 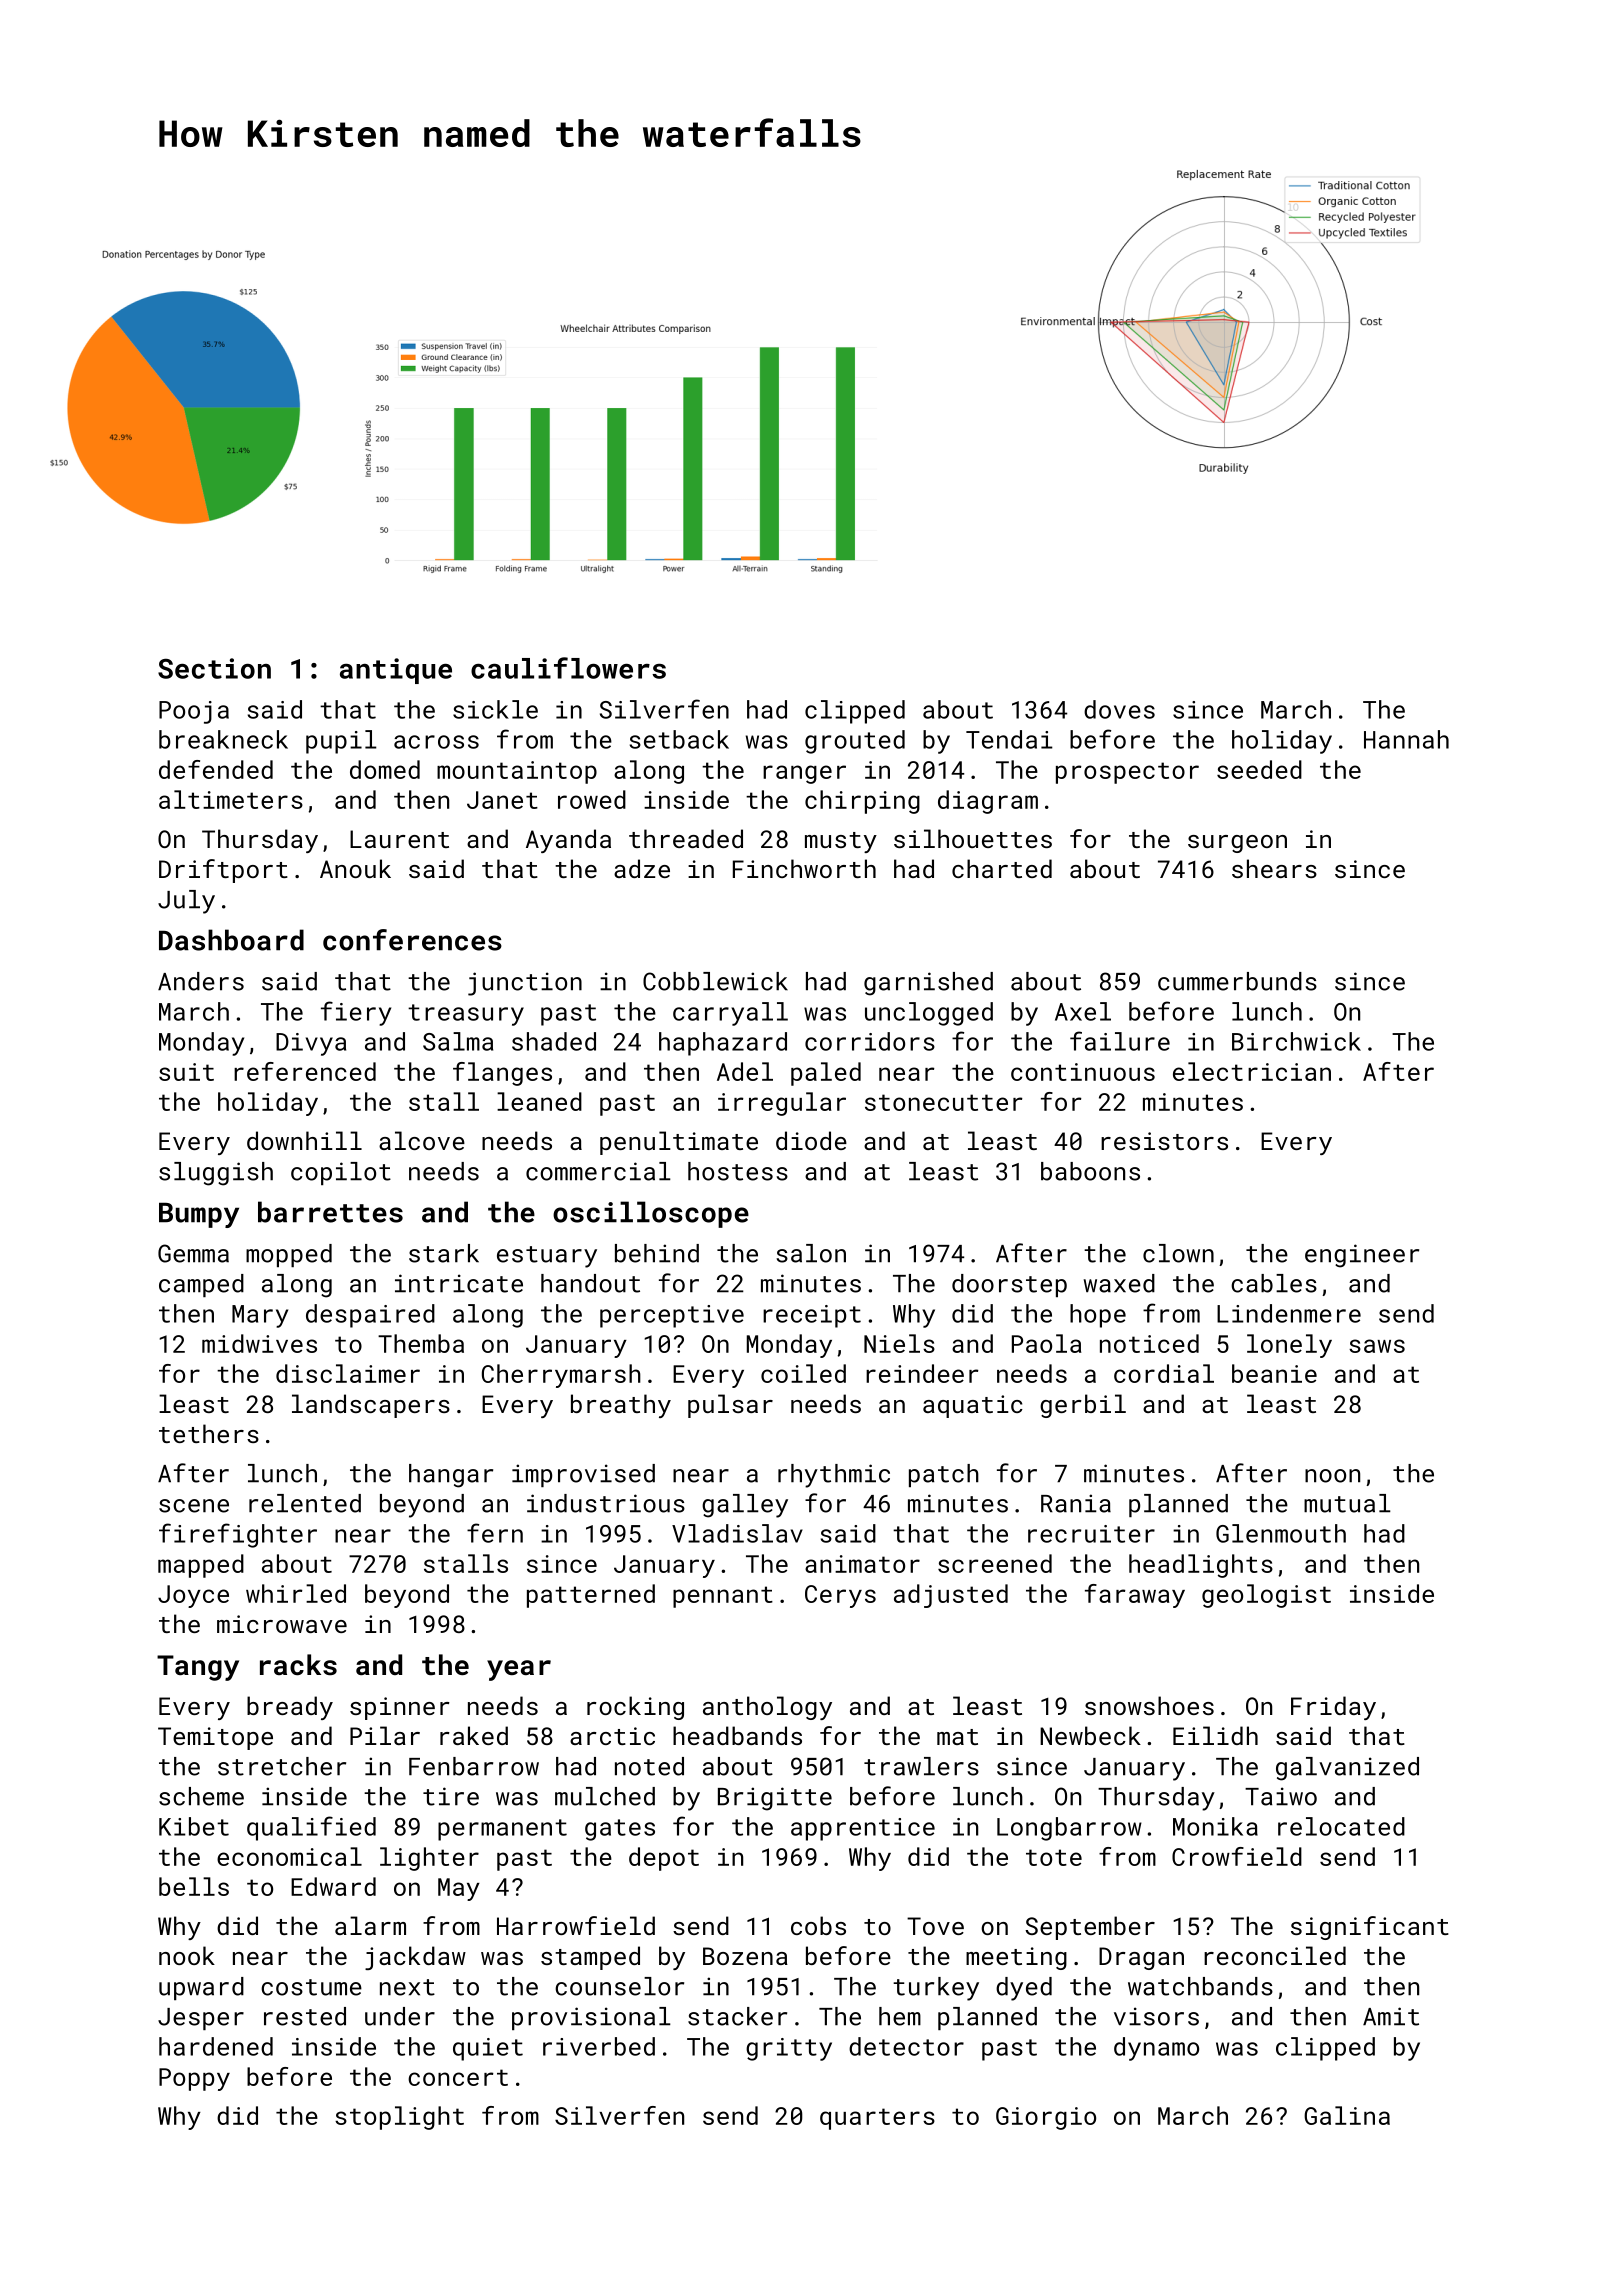 I want to click on aquatic, so click(x=973, y=1406).
